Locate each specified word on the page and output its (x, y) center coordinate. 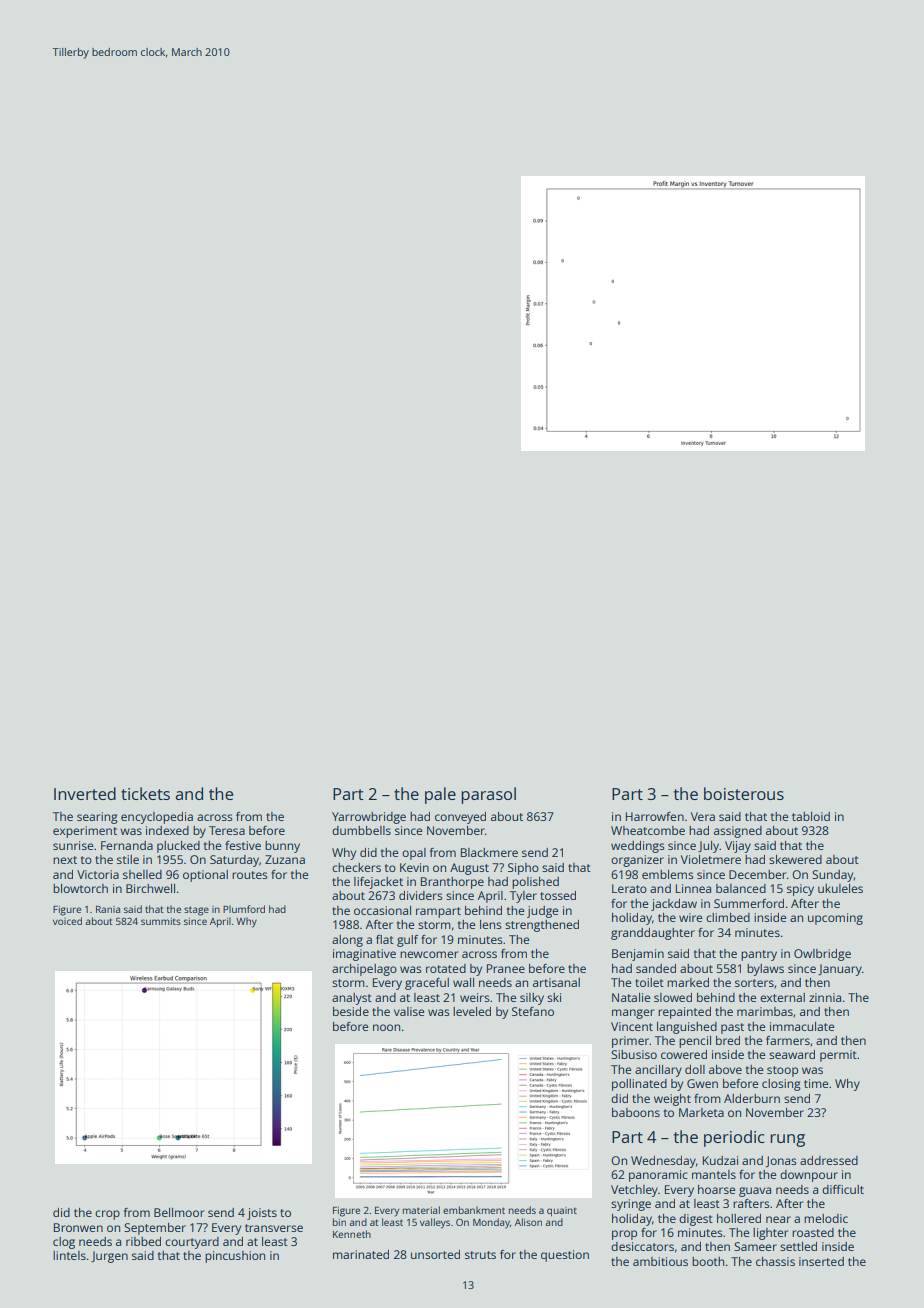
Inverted (85, 793)
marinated (361, 1254)
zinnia (825, 997)
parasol (488, 795)
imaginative (364, 955)
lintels (69, 1255)
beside (351, 1011)
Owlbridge (822, 955)
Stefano (533, 1011)
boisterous (744, 793)
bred (728, 1040)
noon (386, 1027)
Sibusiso (634, 1054)
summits (161, 921)
